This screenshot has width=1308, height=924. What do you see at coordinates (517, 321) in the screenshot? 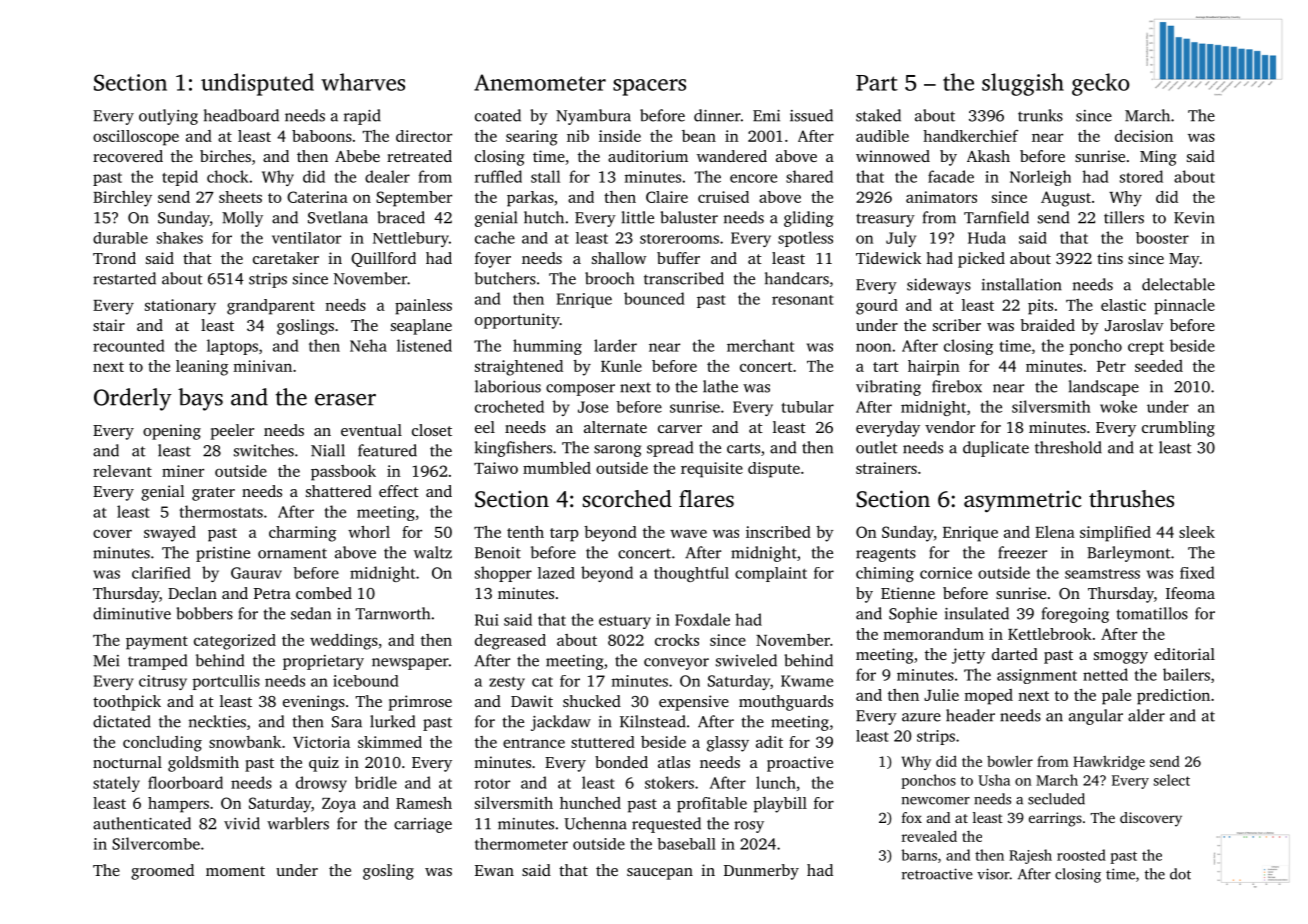
I see `opportunity` at bounding box center [517, 321].
